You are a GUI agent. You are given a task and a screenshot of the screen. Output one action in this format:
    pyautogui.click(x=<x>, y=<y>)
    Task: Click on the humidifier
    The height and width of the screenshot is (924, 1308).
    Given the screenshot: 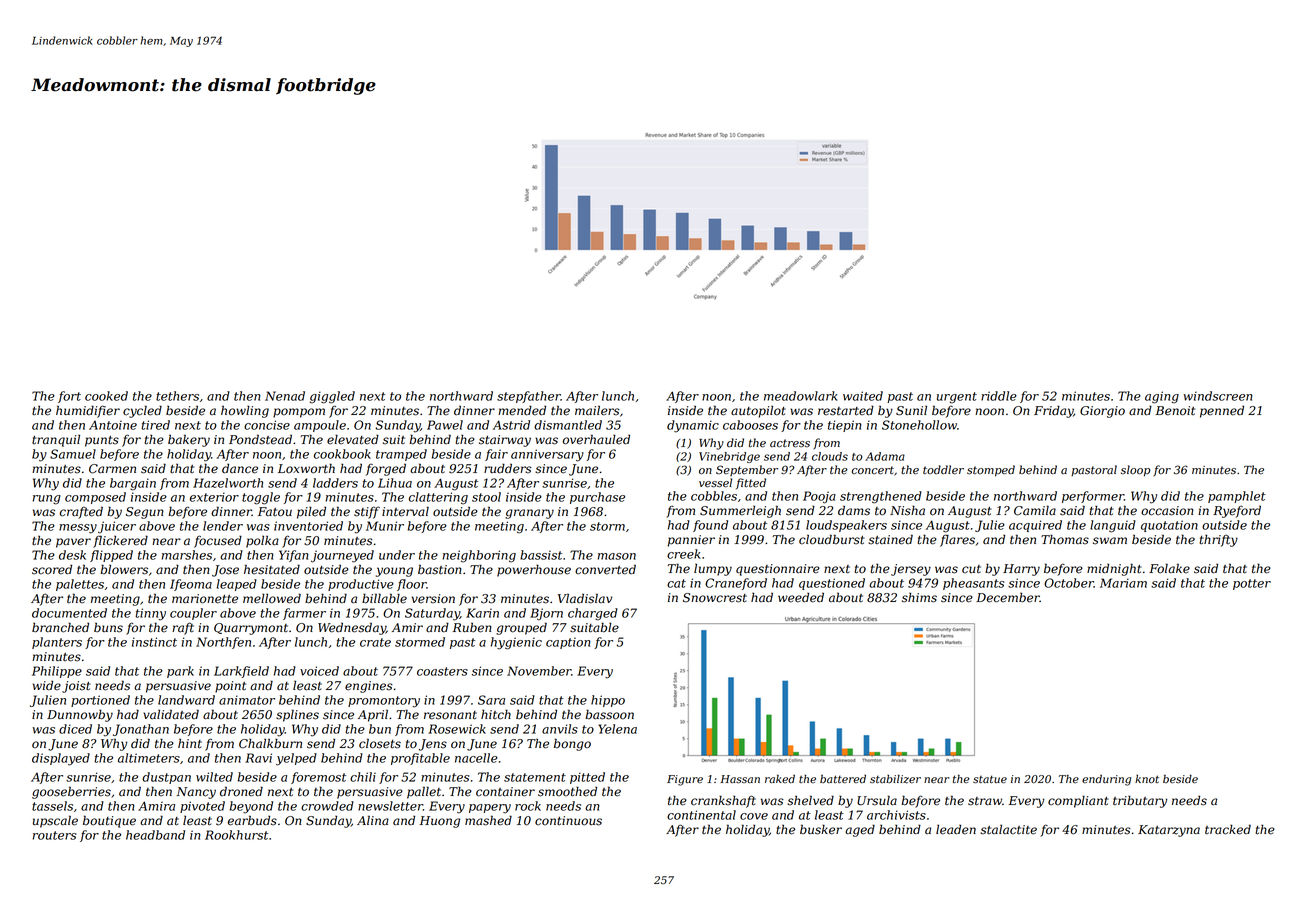 What is the action you would take?
    pyautogui.click(x=88, y=411)
